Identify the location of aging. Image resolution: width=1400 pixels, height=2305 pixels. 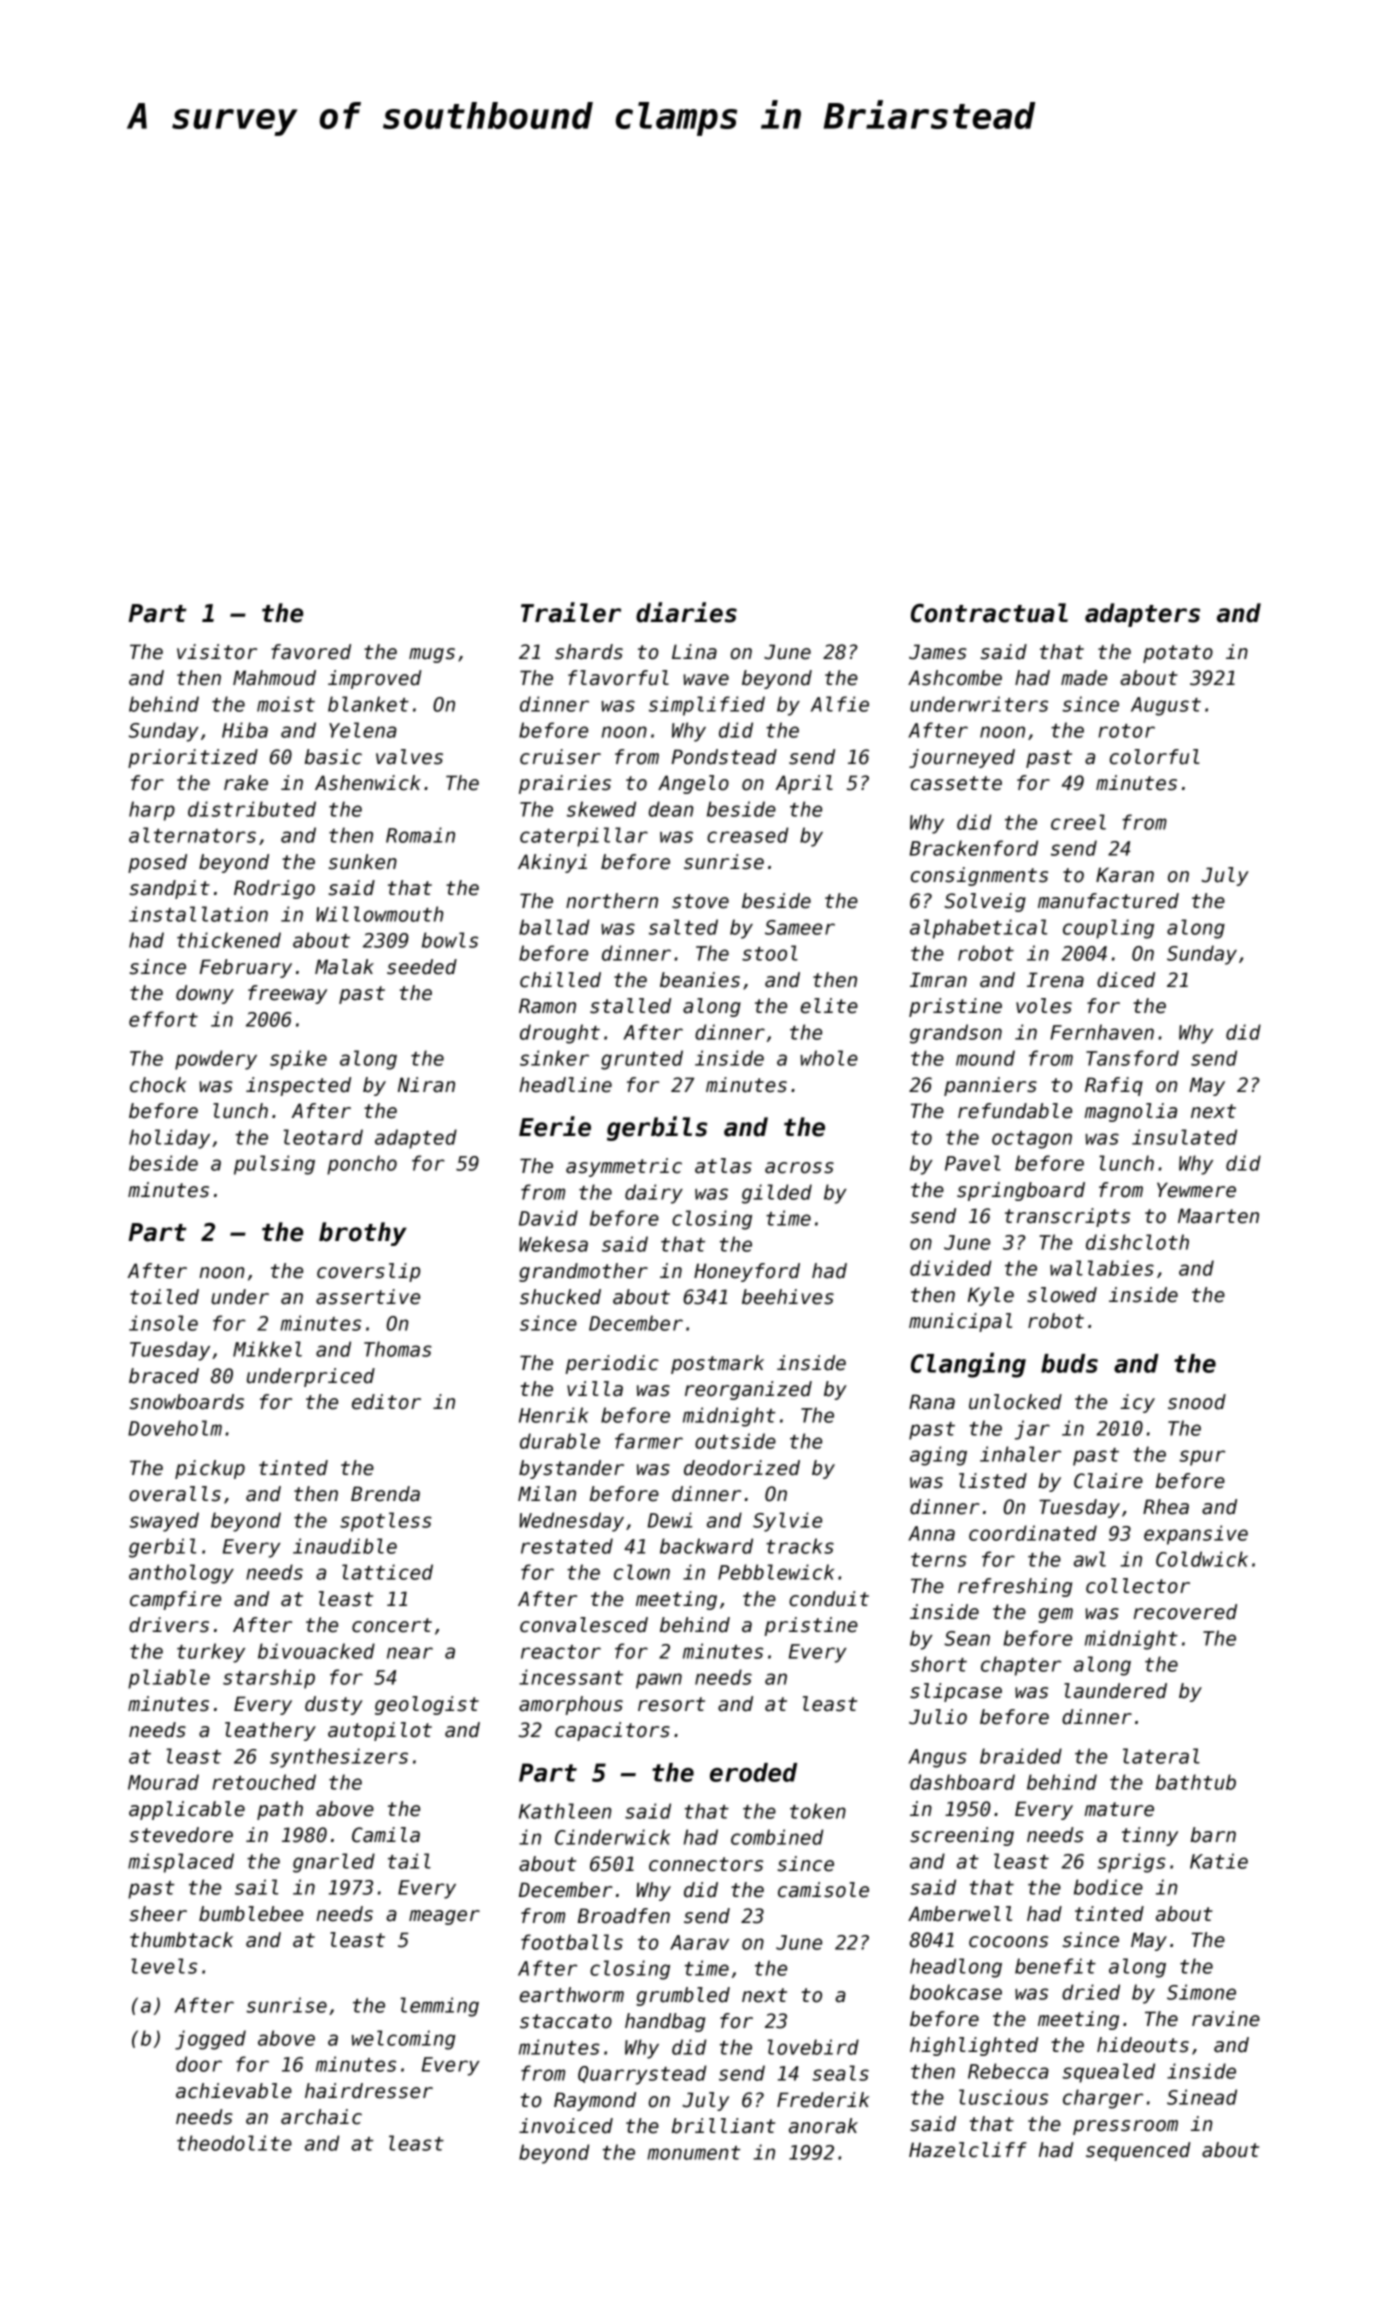
(938, 1456).
